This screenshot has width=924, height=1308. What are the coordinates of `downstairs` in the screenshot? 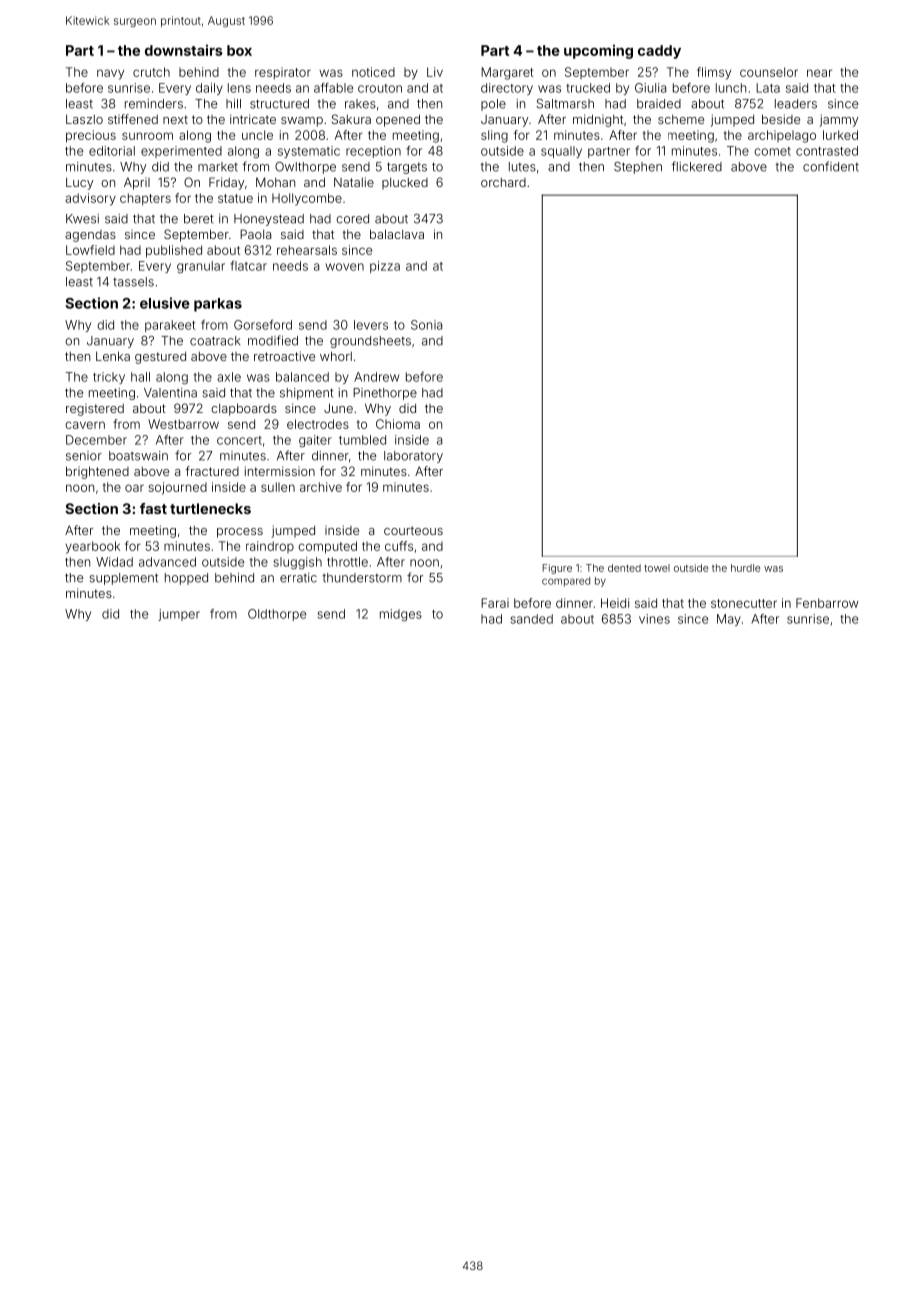 It's located at (184, 50).
